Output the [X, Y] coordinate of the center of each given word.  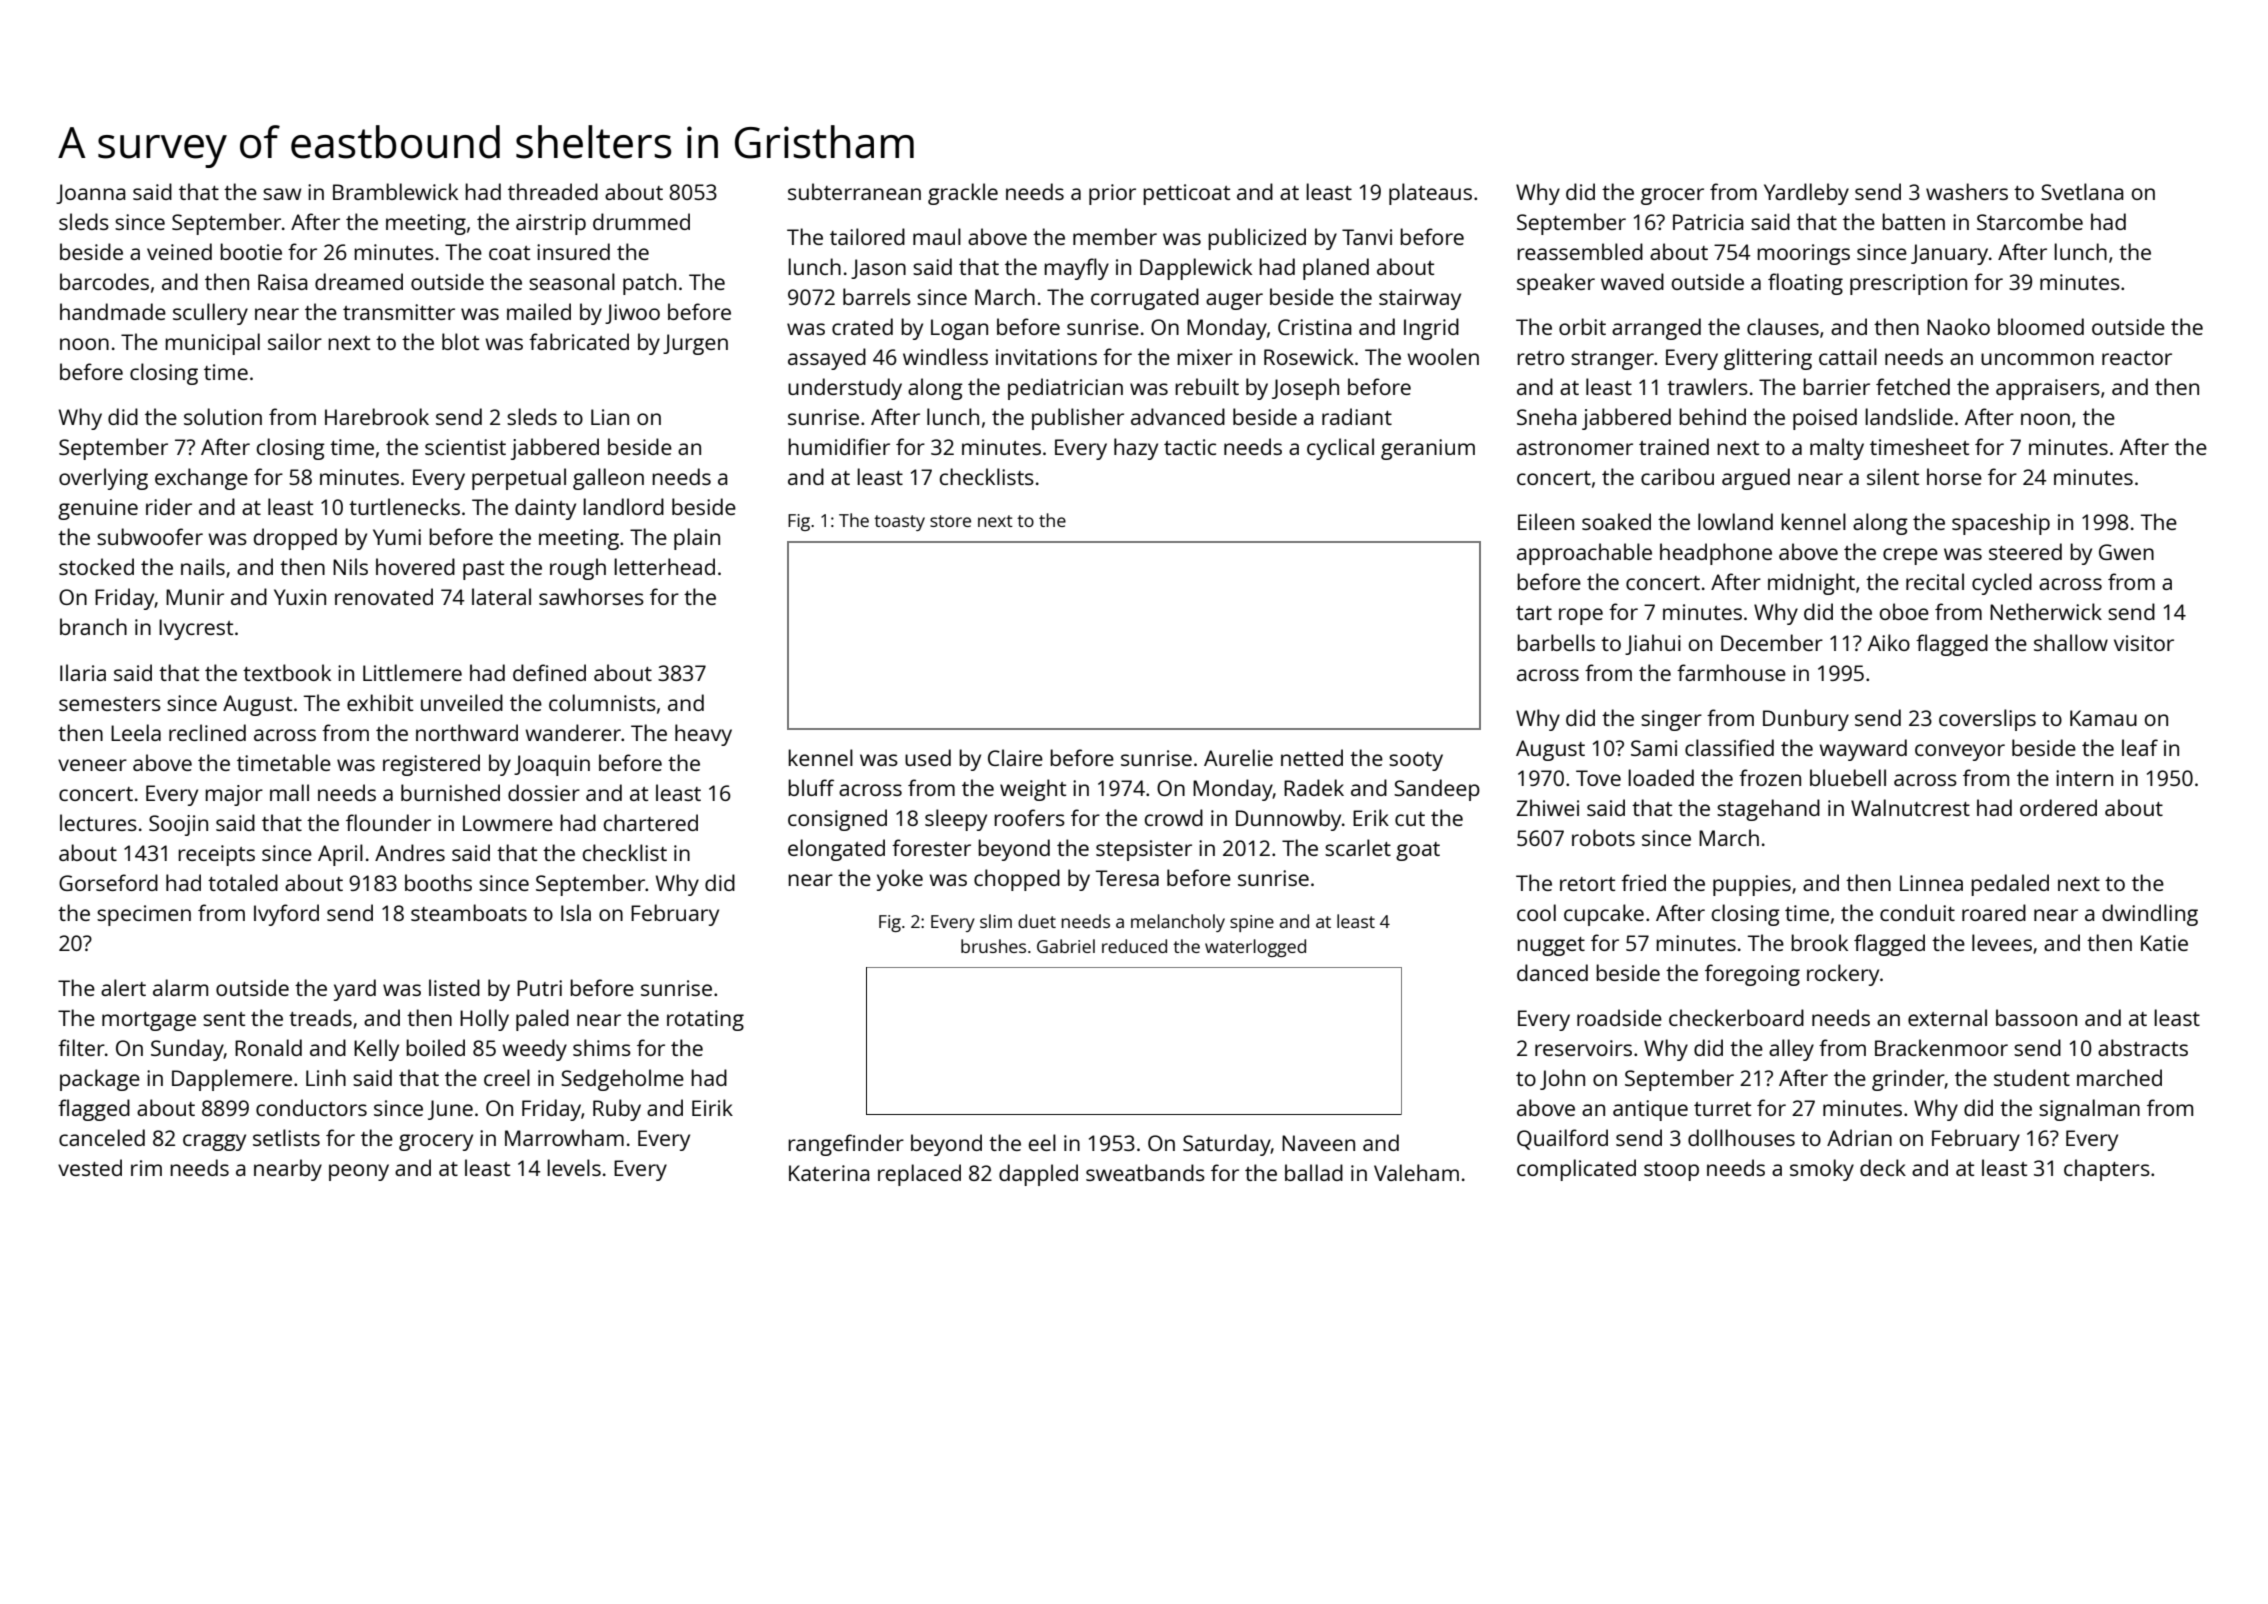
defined [549, 672]
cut [1410, 819]
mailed [539, 311]
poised [1825, 419]
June [450, 1110]
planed [1336, 269]
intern [2084, 778]
